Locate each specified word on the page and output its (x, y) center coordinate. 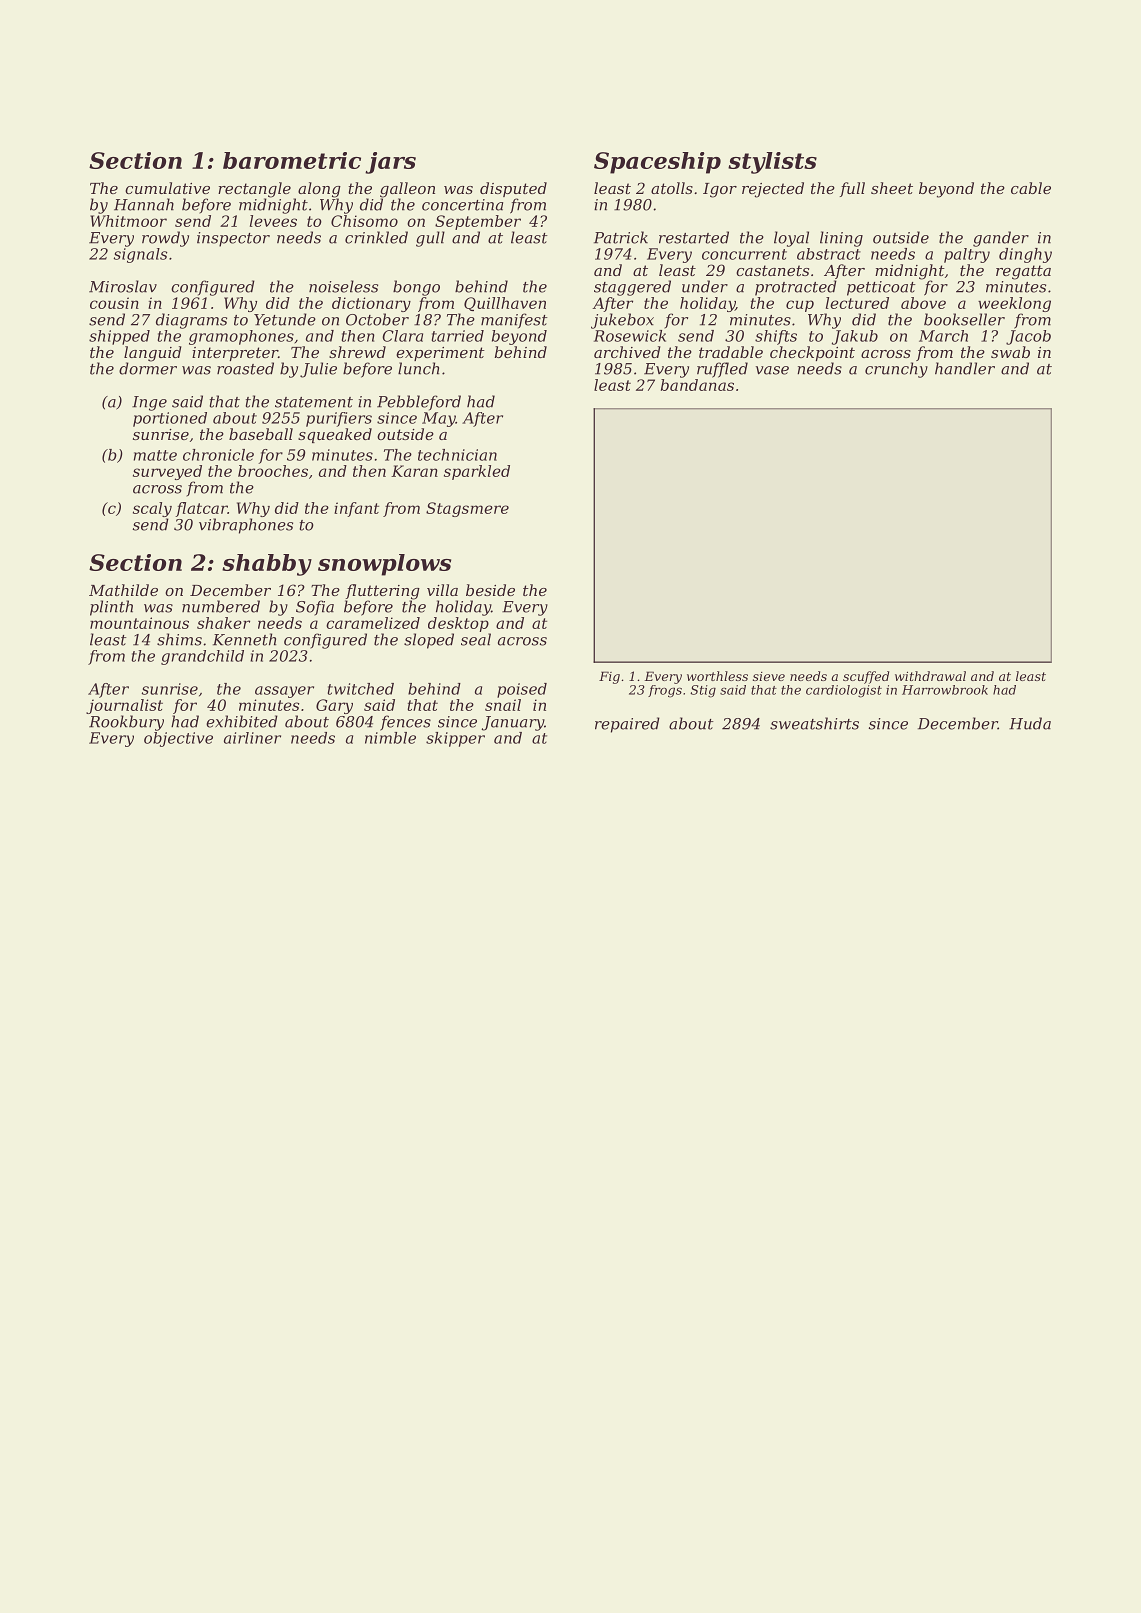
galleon (407, 190)
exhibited (242, 721)
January (513, 723)
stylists (772, 163)
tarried (458, 336)
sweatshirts (814, 723)
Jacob (1028, 337)
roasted (245, 368)
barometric (292, 160)
